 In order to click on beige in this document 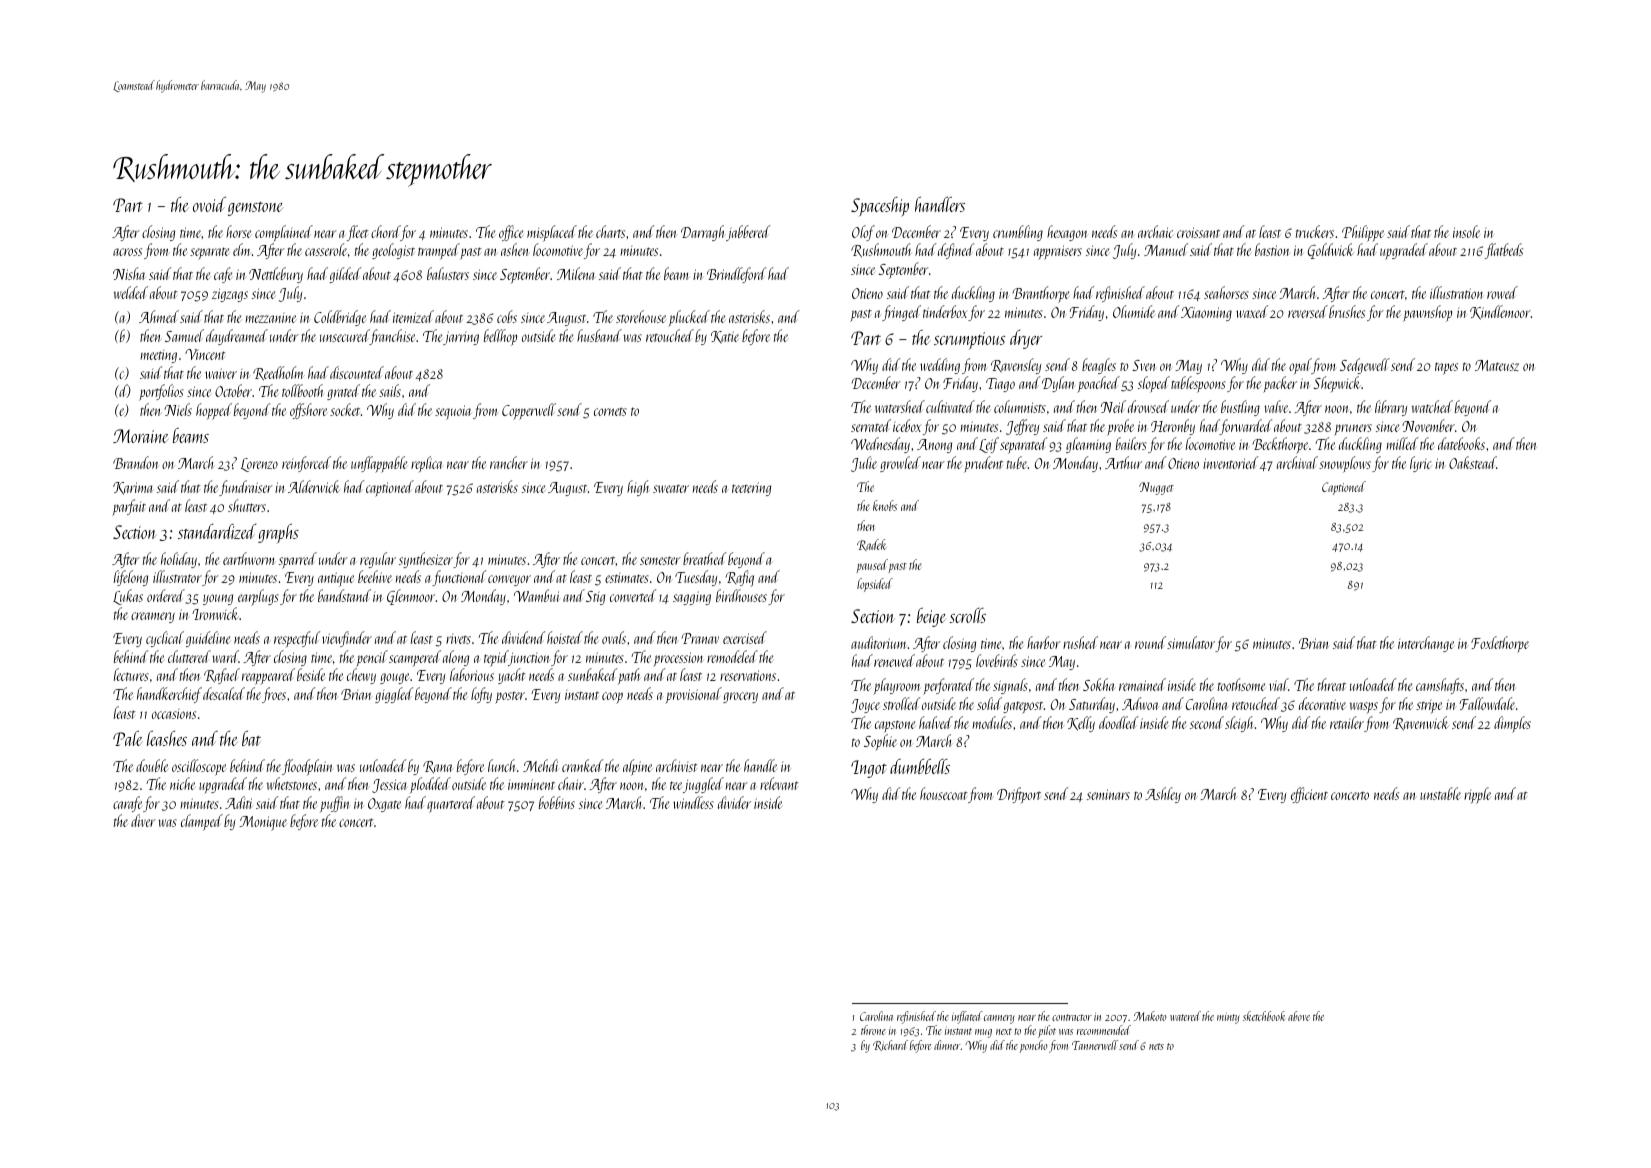, I will do `click(931, 617)`.
